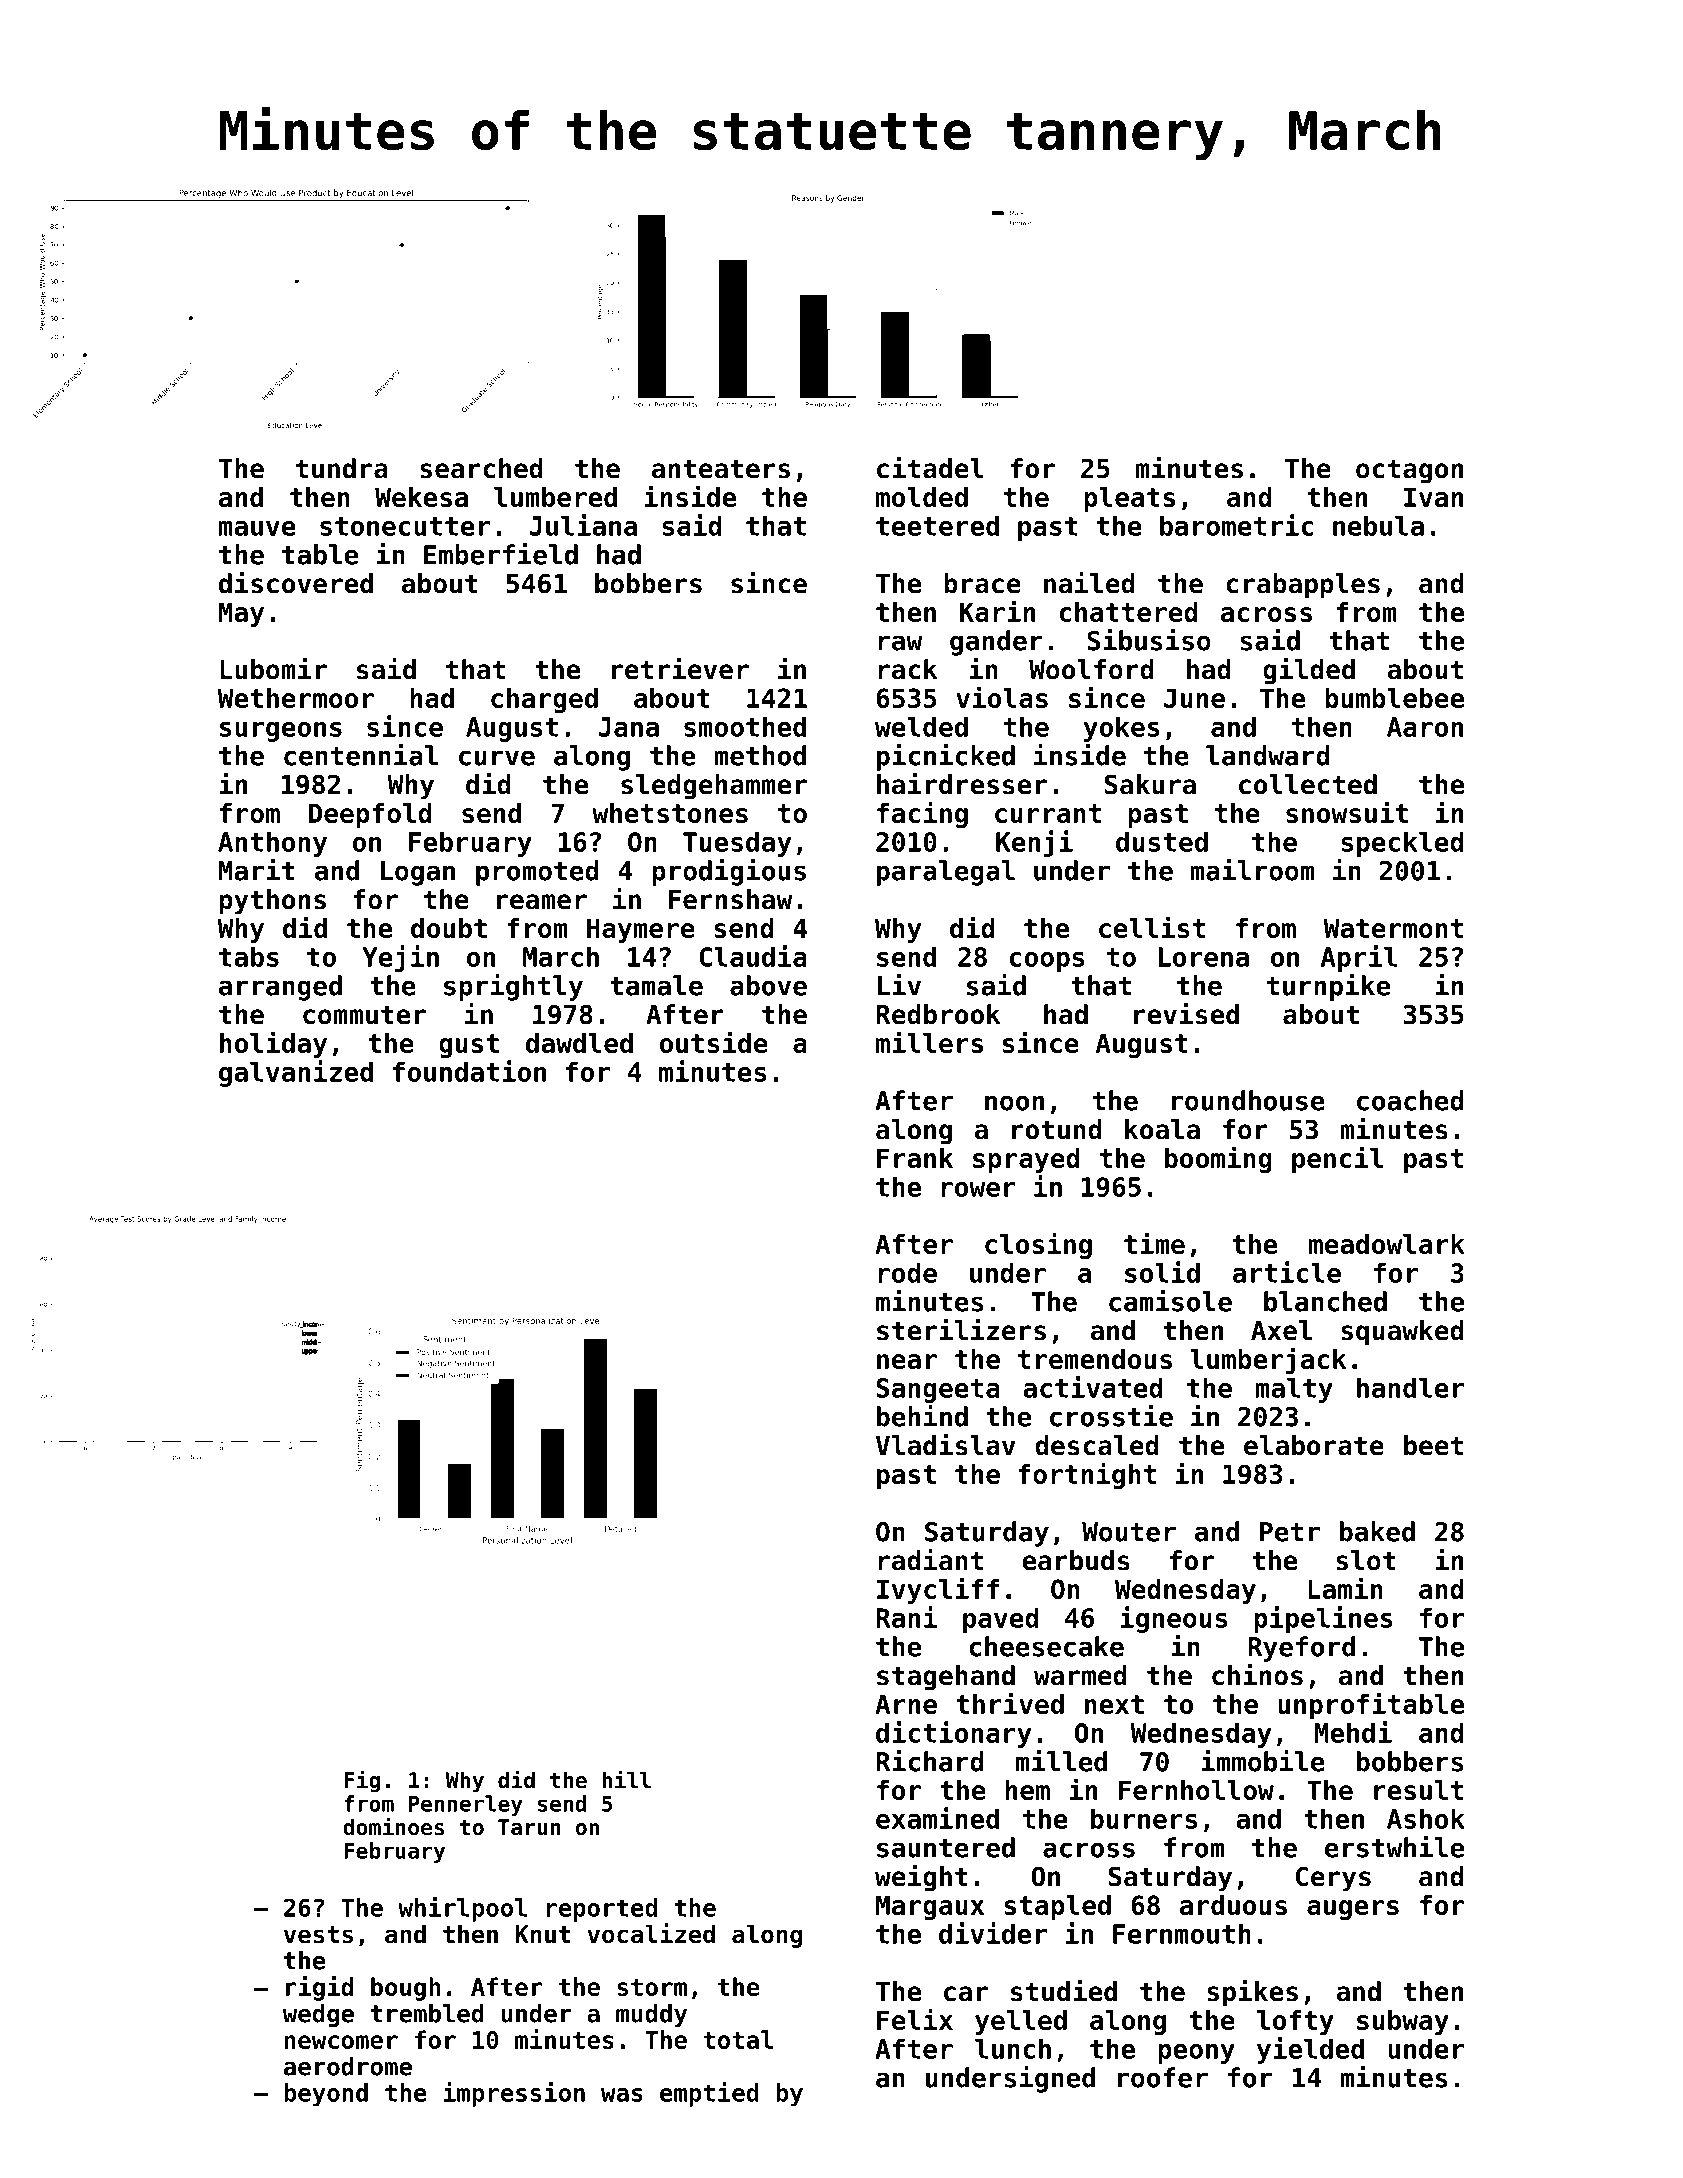 The height and width of the page is (2178, 1683). What do you see at coordinates (469, 1071) in the page?
I see `foundation` at bounding box center [469, 1071].
